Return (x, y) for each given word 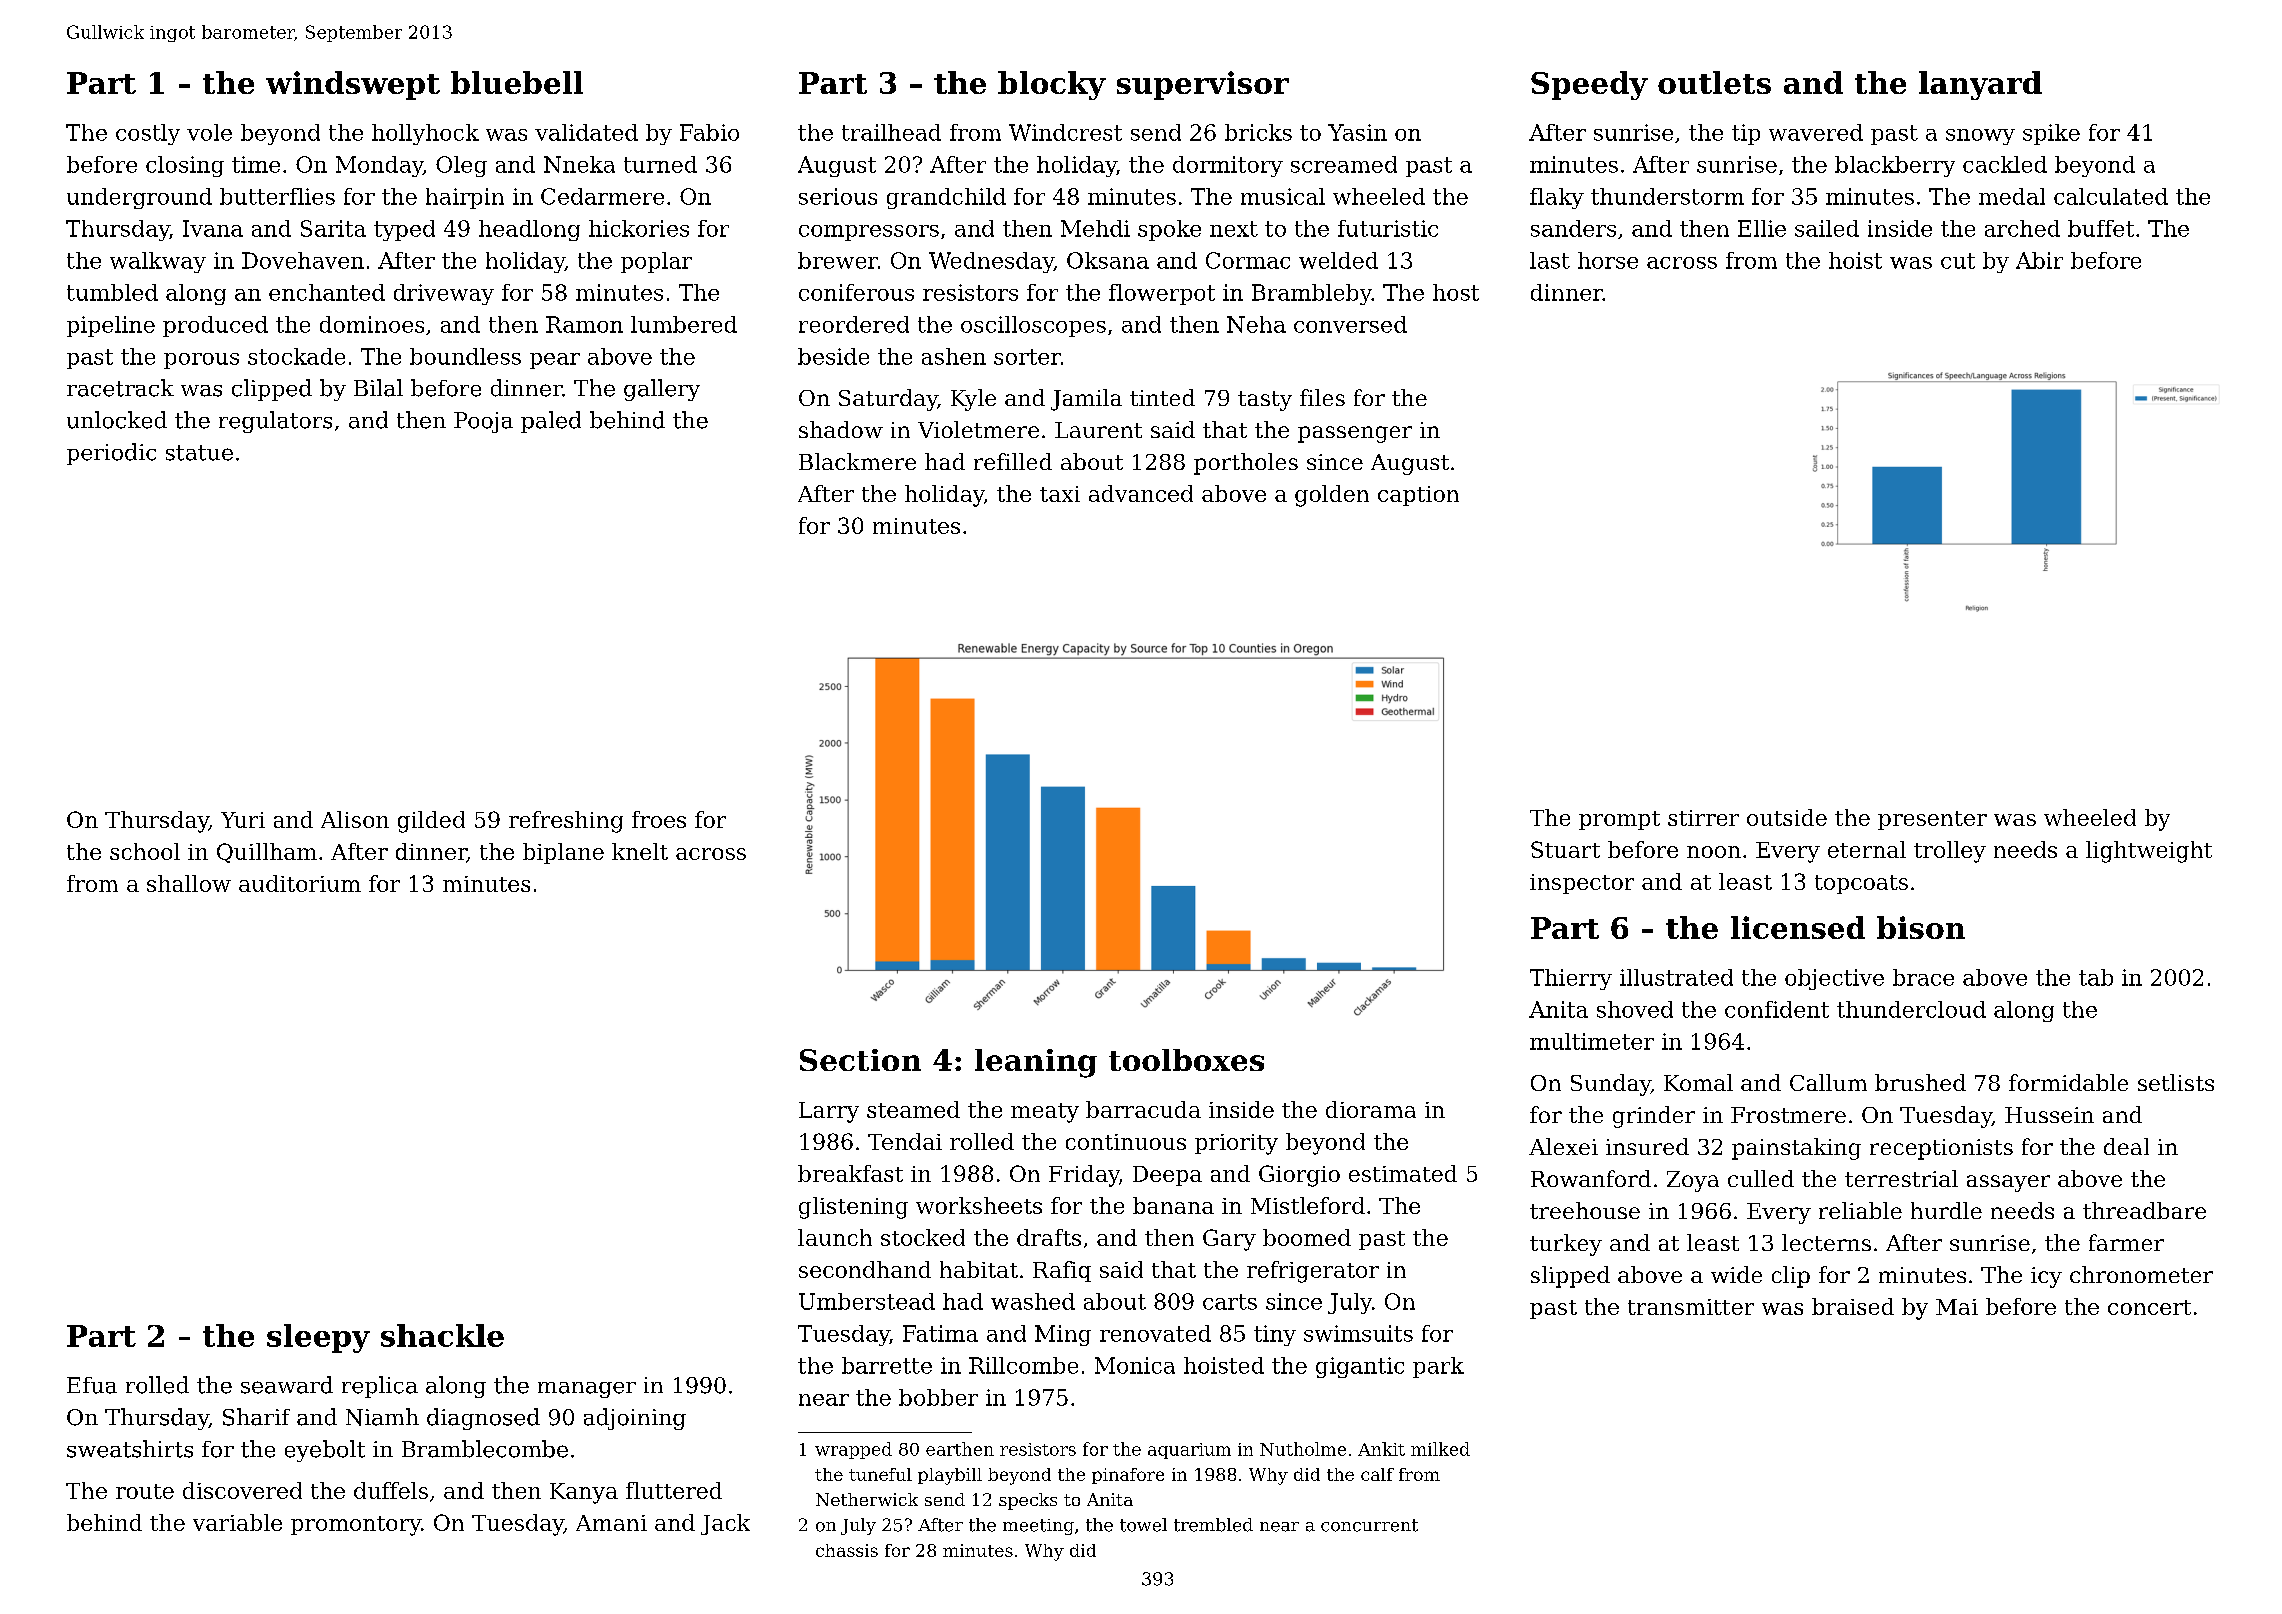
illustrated (1676, 977)
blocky (1052, 85)
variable (237, 1522)
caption (1418, 496)
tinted (1162, 397)
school (145, 851)
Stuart (1565, 849)
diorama (1371, 1109)
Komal (1698, 1082)
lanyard (1980, 85)
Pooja (483, 422)
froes (659, 819)
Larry (829, 1112)
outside (1787, 817)
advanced (1141, 493)
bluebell (517, 82)
